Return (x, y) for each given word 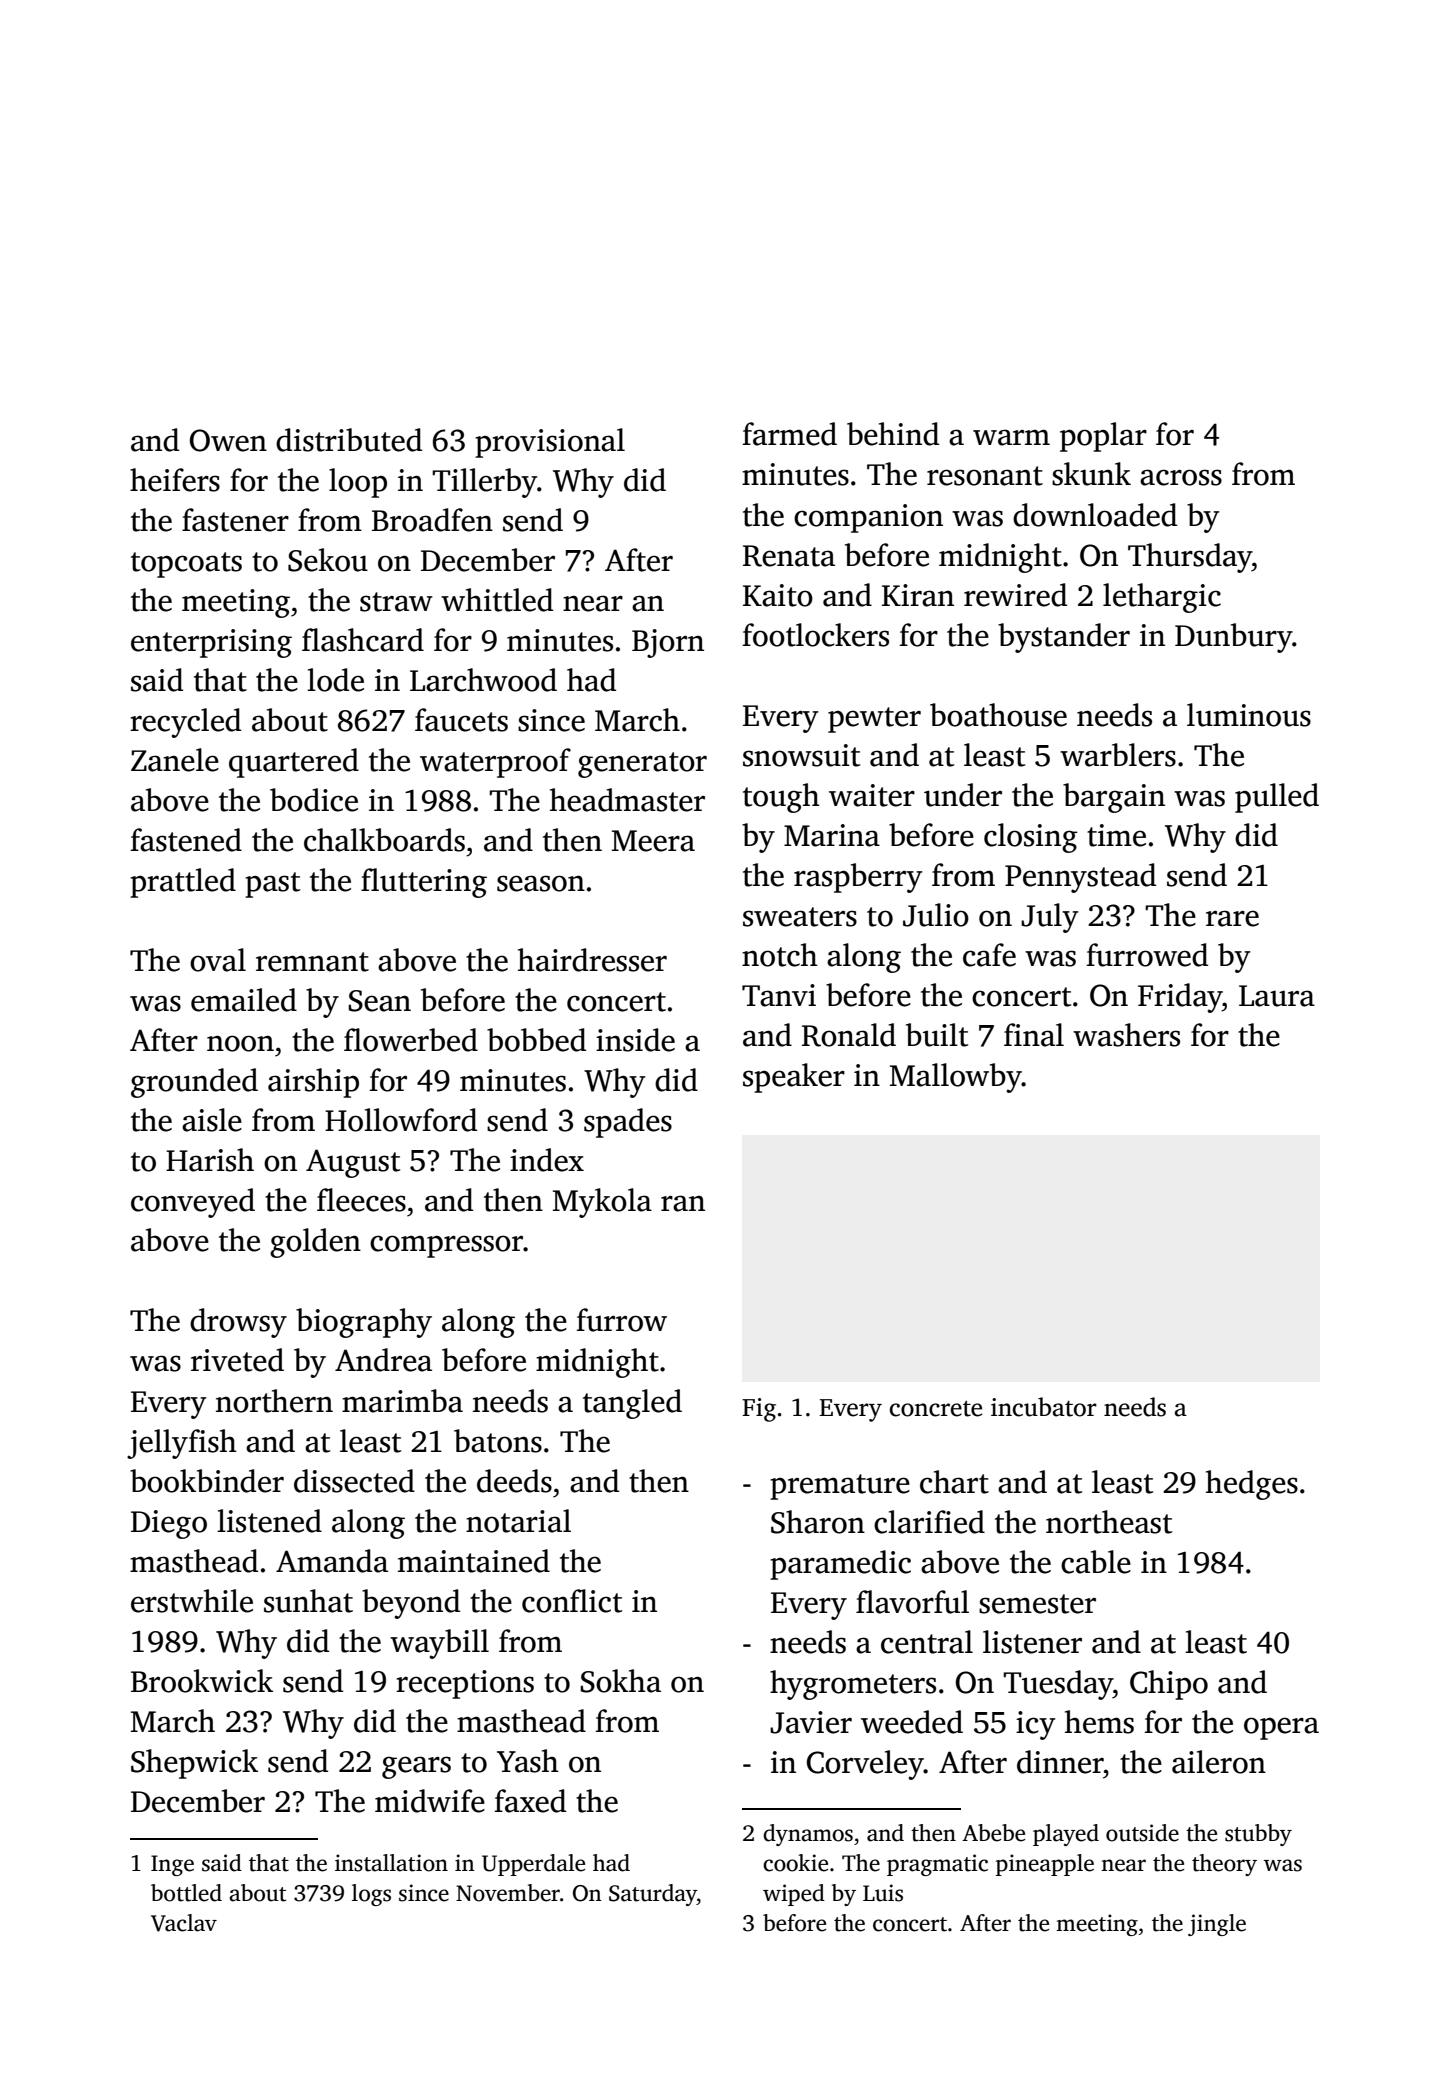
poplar (1103, 437)
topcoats (186, 565)
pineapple (1045, 1865)
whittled (497, 600)
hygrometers (853, 1685)
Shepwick (194, 1764)
